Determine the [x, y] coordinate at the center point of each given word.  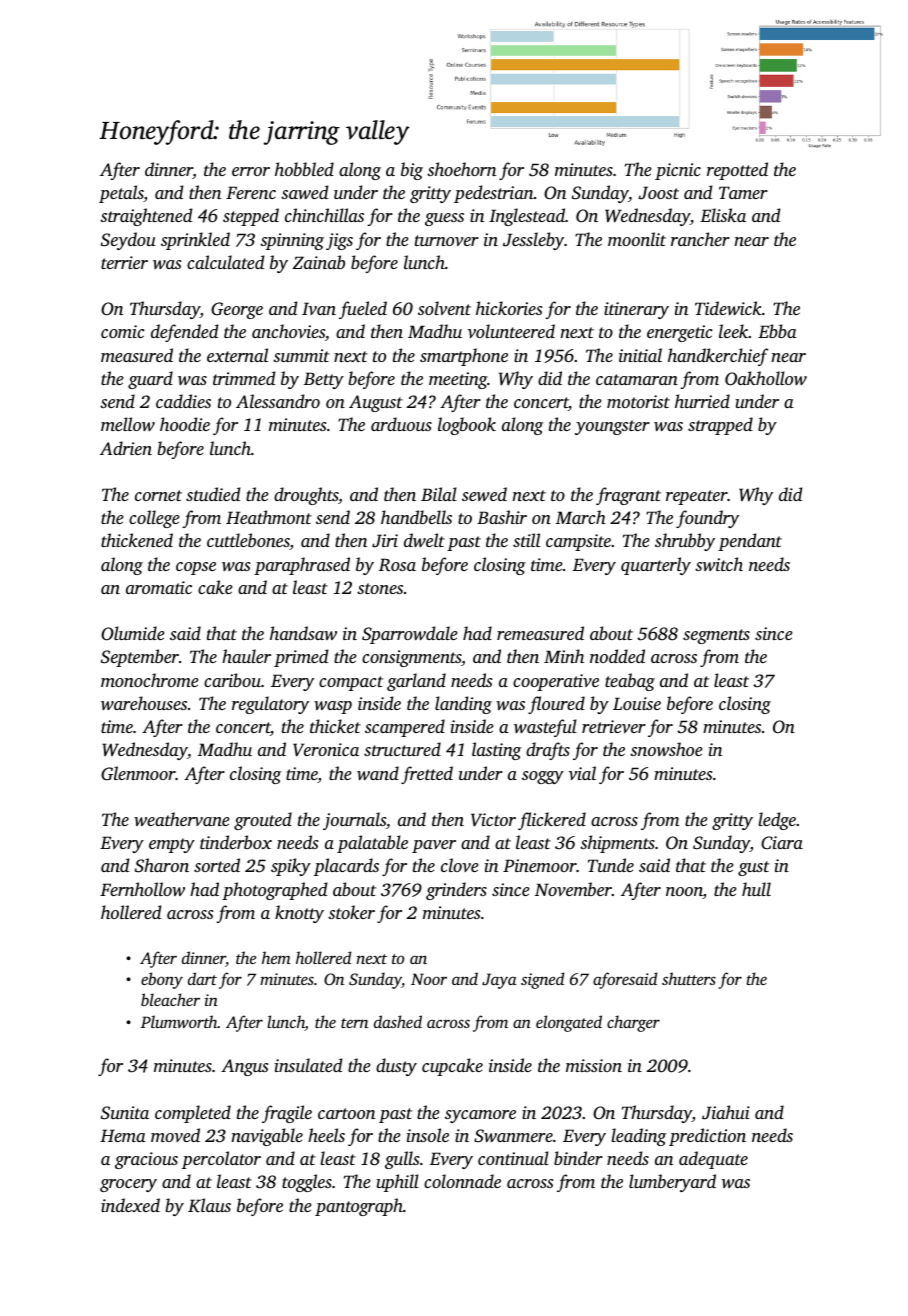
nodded [617, 656]
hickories [509, 308]
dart [202, 978]
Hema [123, 1135]
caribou [232, 680]
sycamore [480, 1116]
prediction [707, 1137]
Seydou [128, 241]
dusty [396, 1067]
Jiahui [726, 1112]
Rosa [397, 565]
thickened [137, 540]
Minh [564, 656]
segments [716, 636]
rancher [700, 239]
